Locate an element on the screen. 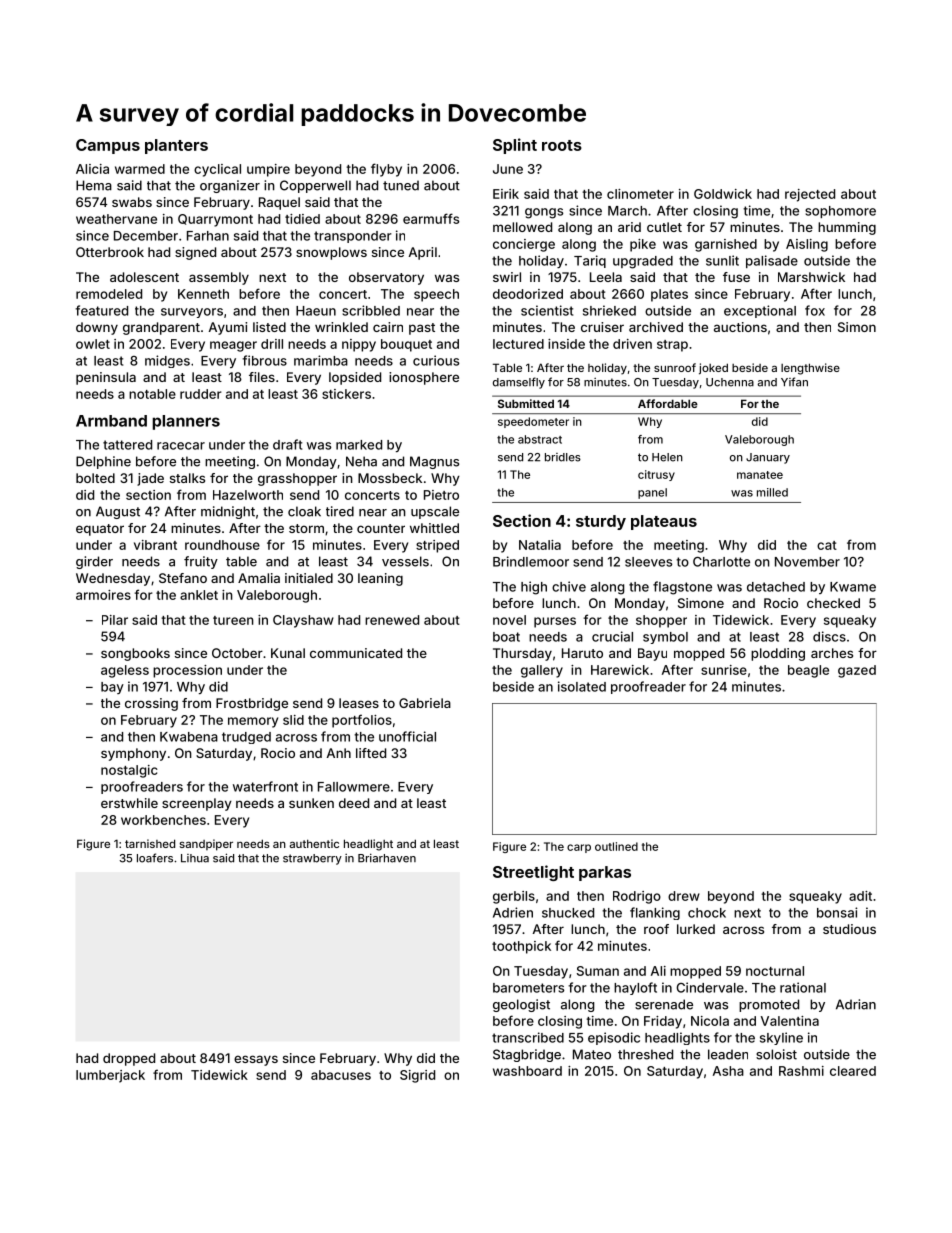 The image size is (952, 1233). weathervane is located at coordinates (116, 219).
